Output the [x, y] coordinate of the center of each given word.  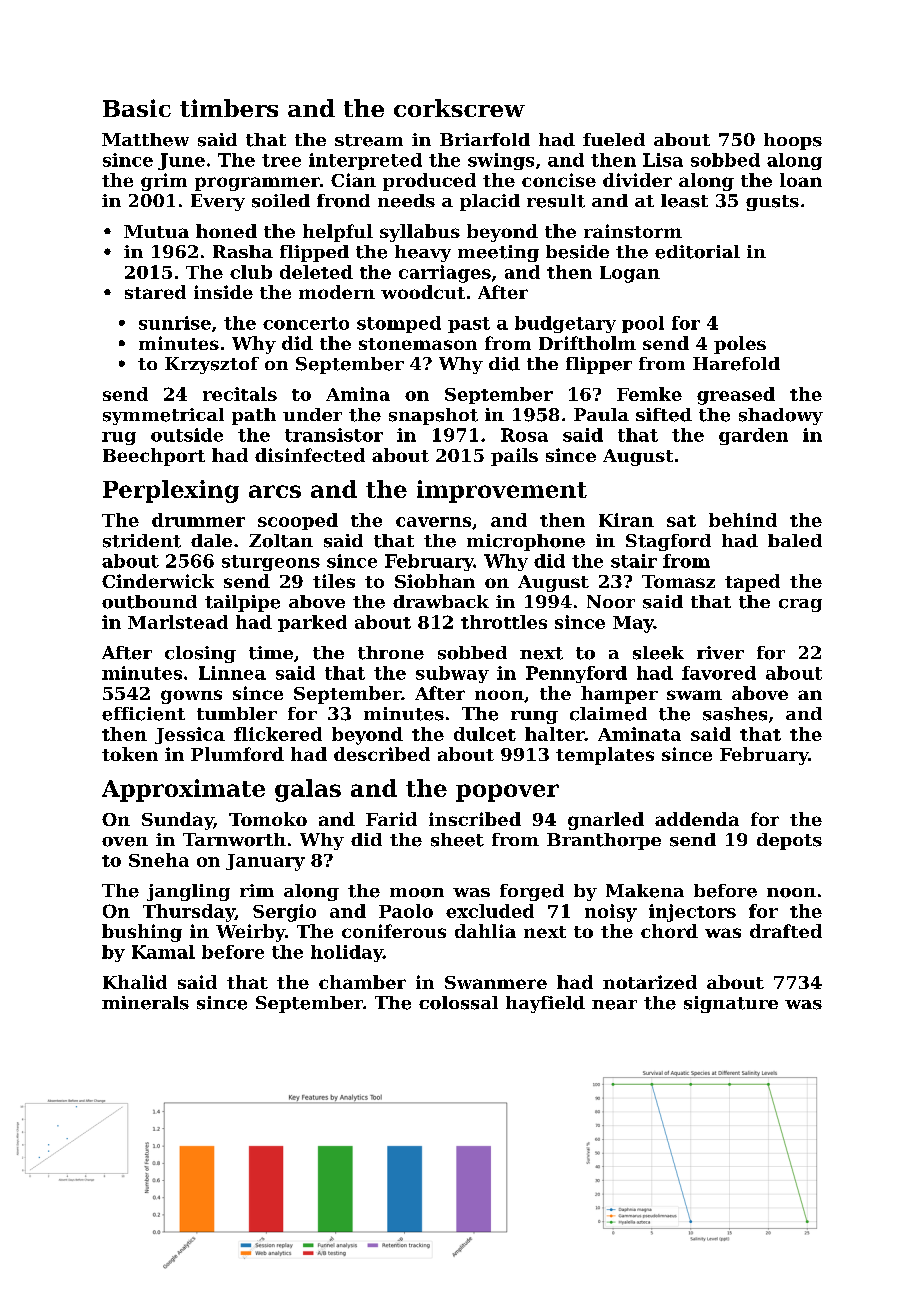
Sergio [284, 913]
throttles [504, 622]
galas [308, 790]
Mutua [156, 231]
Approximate [183, 790]
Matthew [145, 140]
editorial [697, 252]
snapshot [433, 416]
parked [312, 623]
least [684, 201]
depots [789, 841]
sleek [658, 653]
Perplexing [171, 491]
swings [501, 161]
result [556, 201]
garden [753, 436]
